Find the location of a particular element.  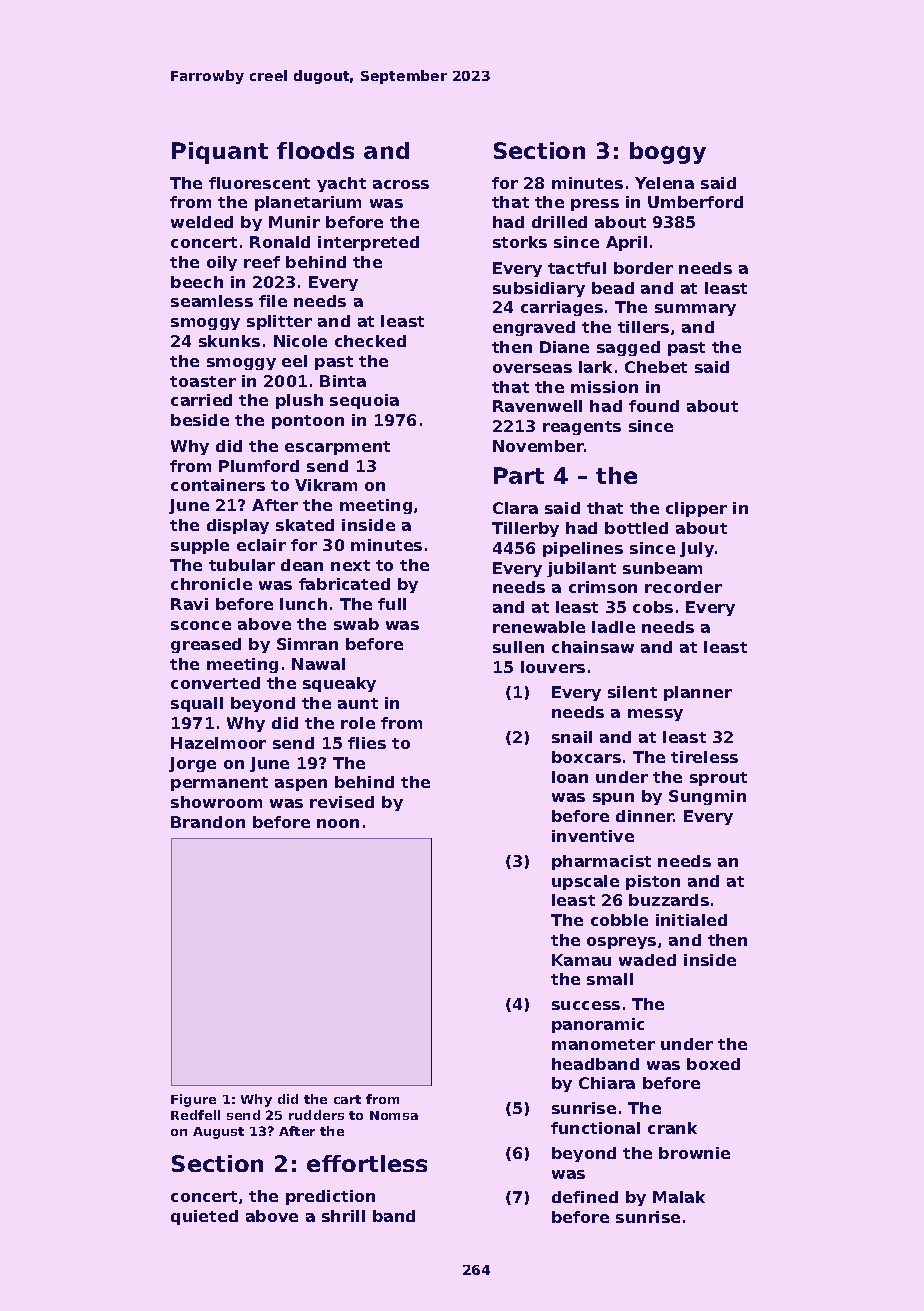

summary is located at coordinates (695, 310).
